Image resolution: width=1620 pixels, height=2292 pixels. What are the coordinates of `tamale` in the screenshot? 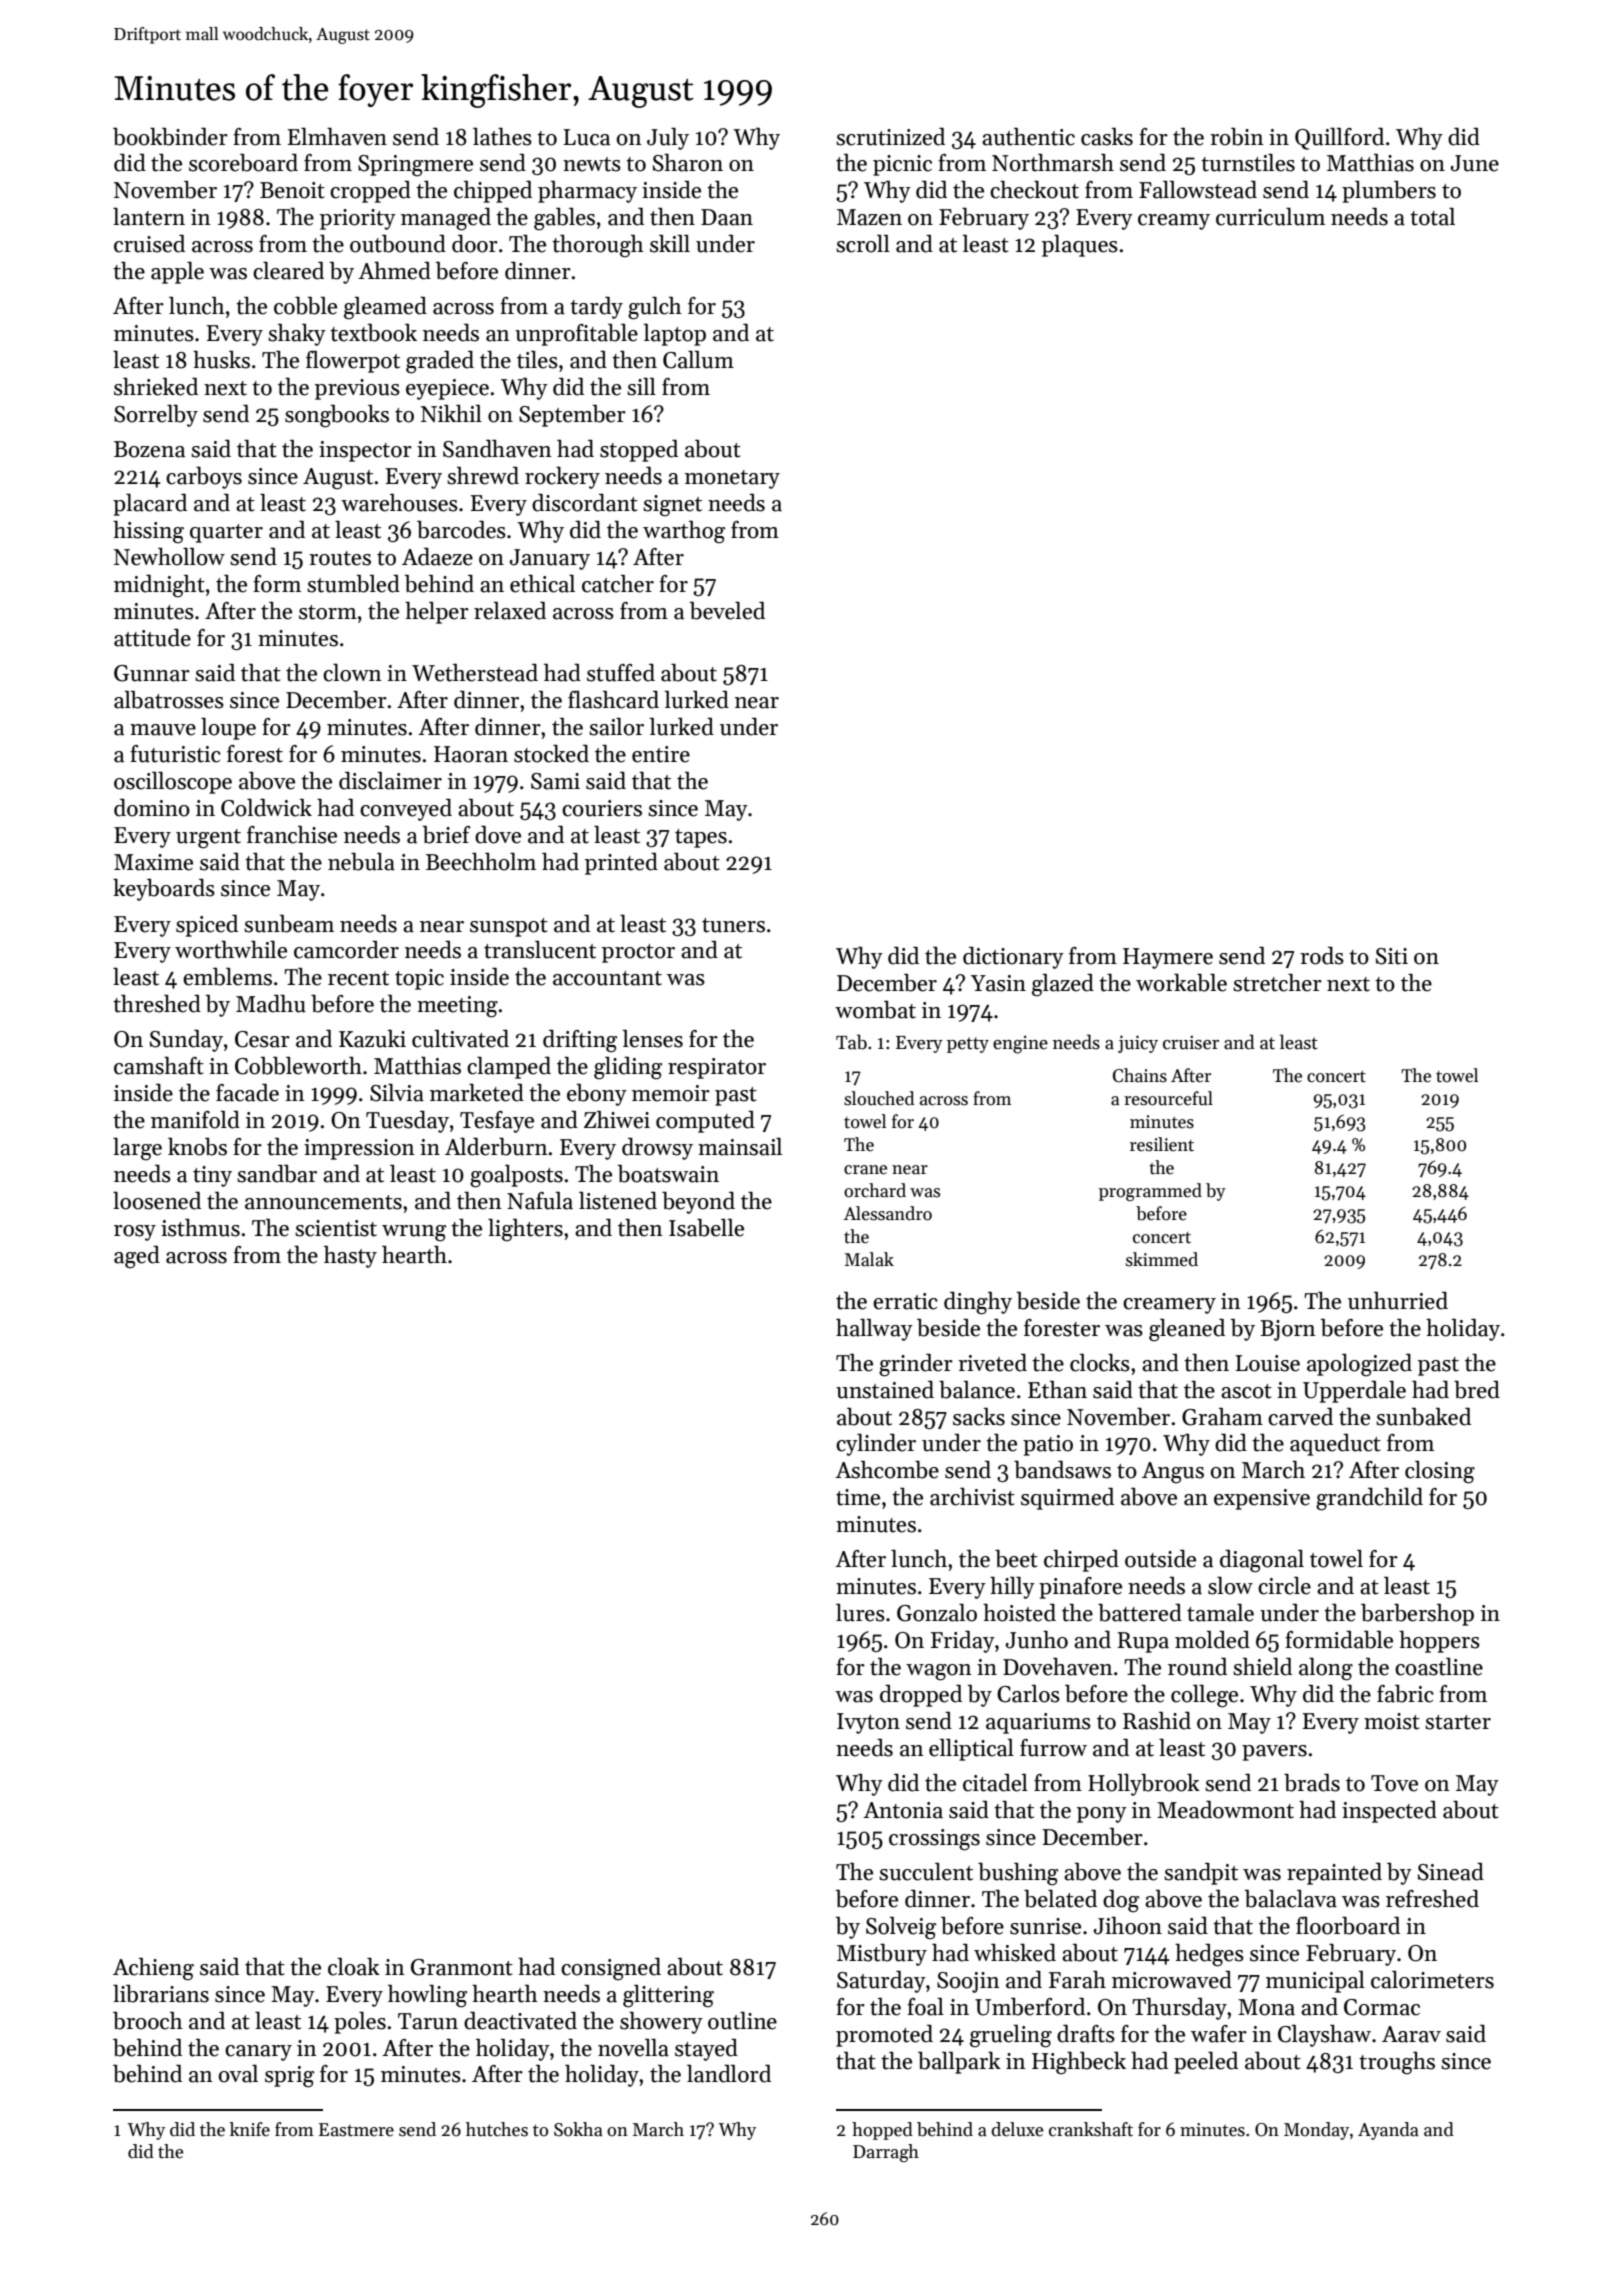 It's located at (1220, 1613).
